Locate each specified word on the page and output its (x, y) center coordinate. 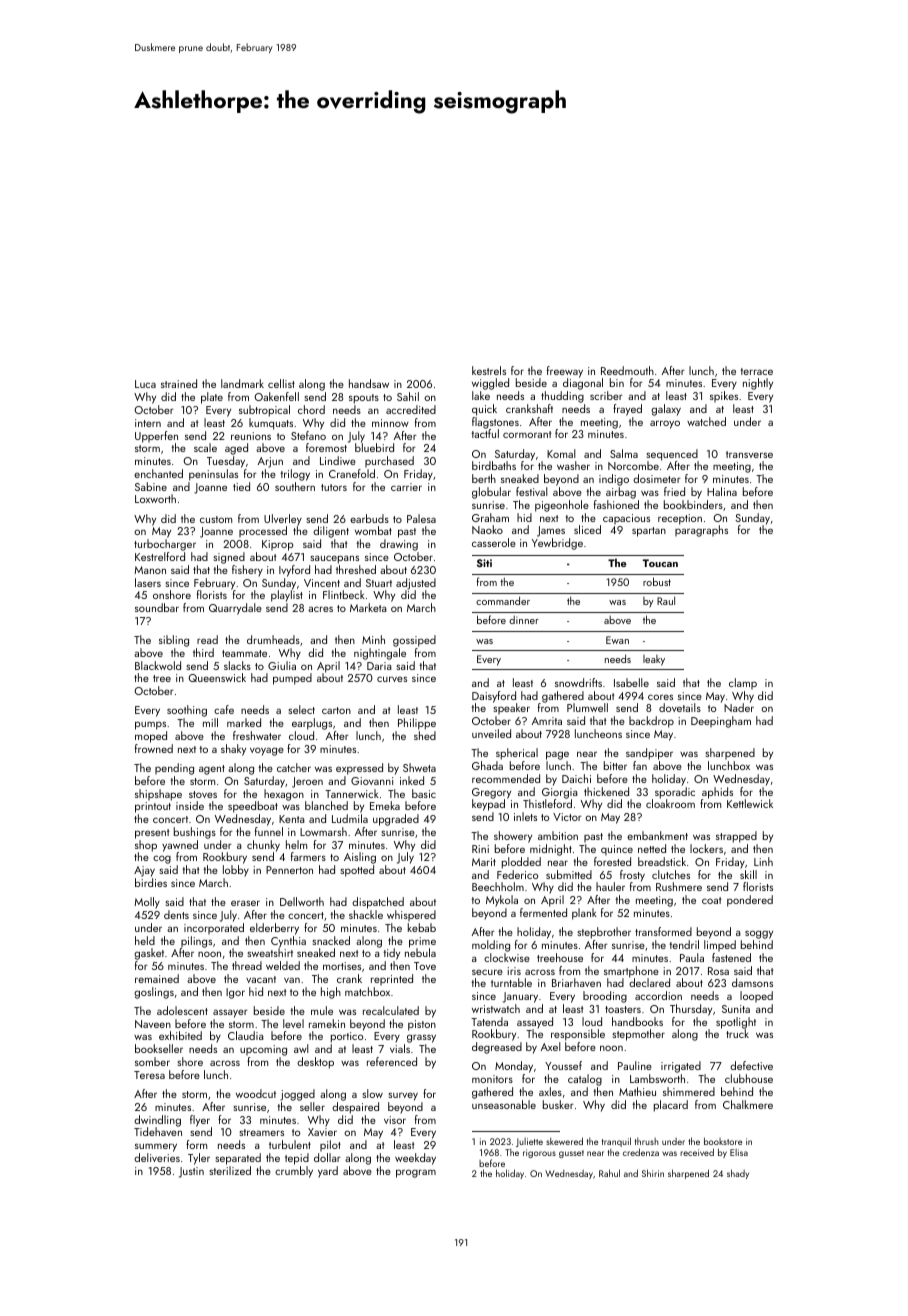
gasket (149, 954)
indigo (614, 480)
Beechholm (498, 886)
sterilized (230, 1170)
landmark (242, 383)
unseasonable (504, 1104)
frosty (632, 876)
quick (484, 410)
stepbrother (604, 933)
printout (153, 807)
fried (674, 491)
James (551, 531)
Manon (150, 570)
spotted (357, 871)
